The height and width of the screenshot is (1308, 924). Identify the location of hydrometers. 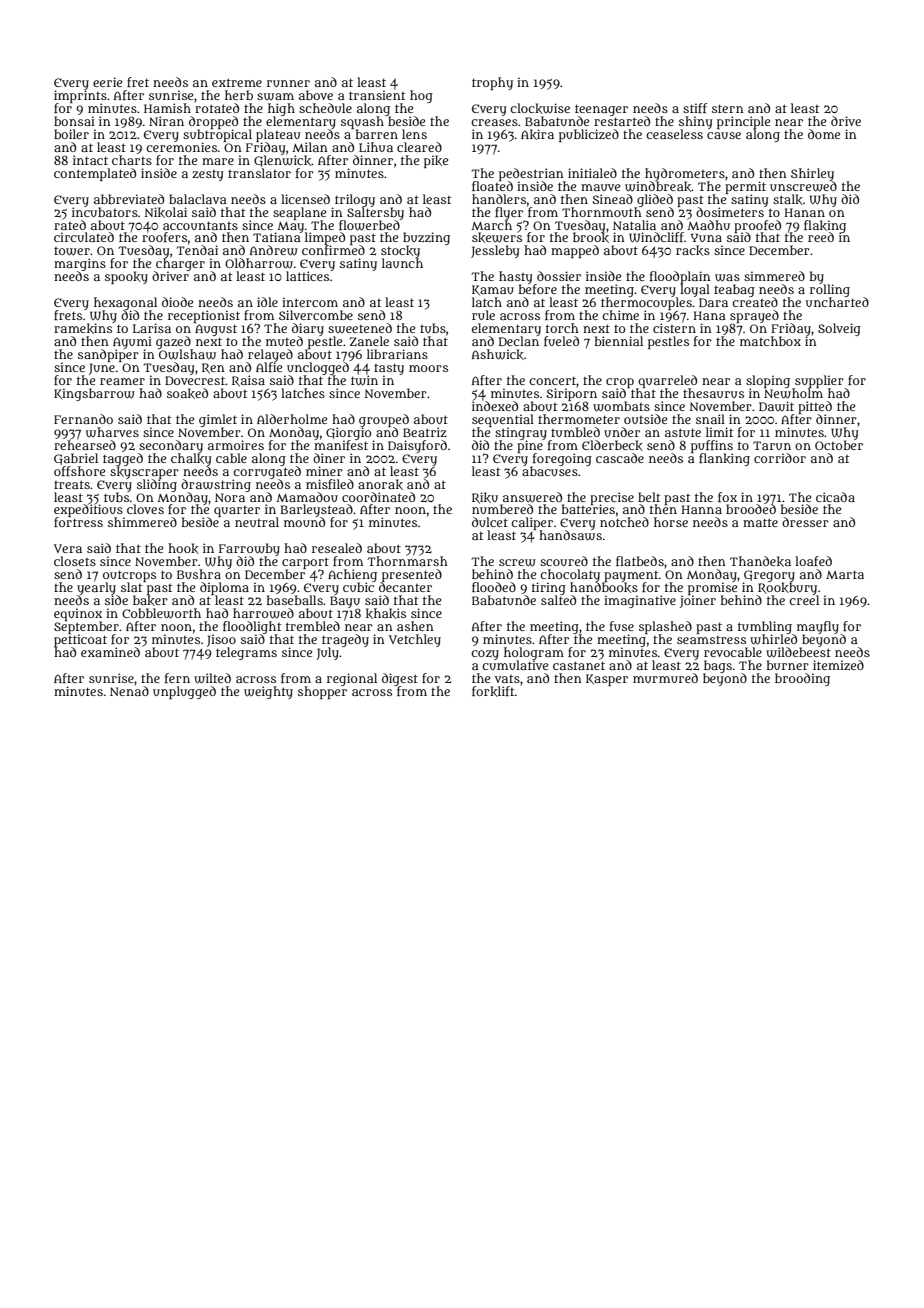
(685, 174).
